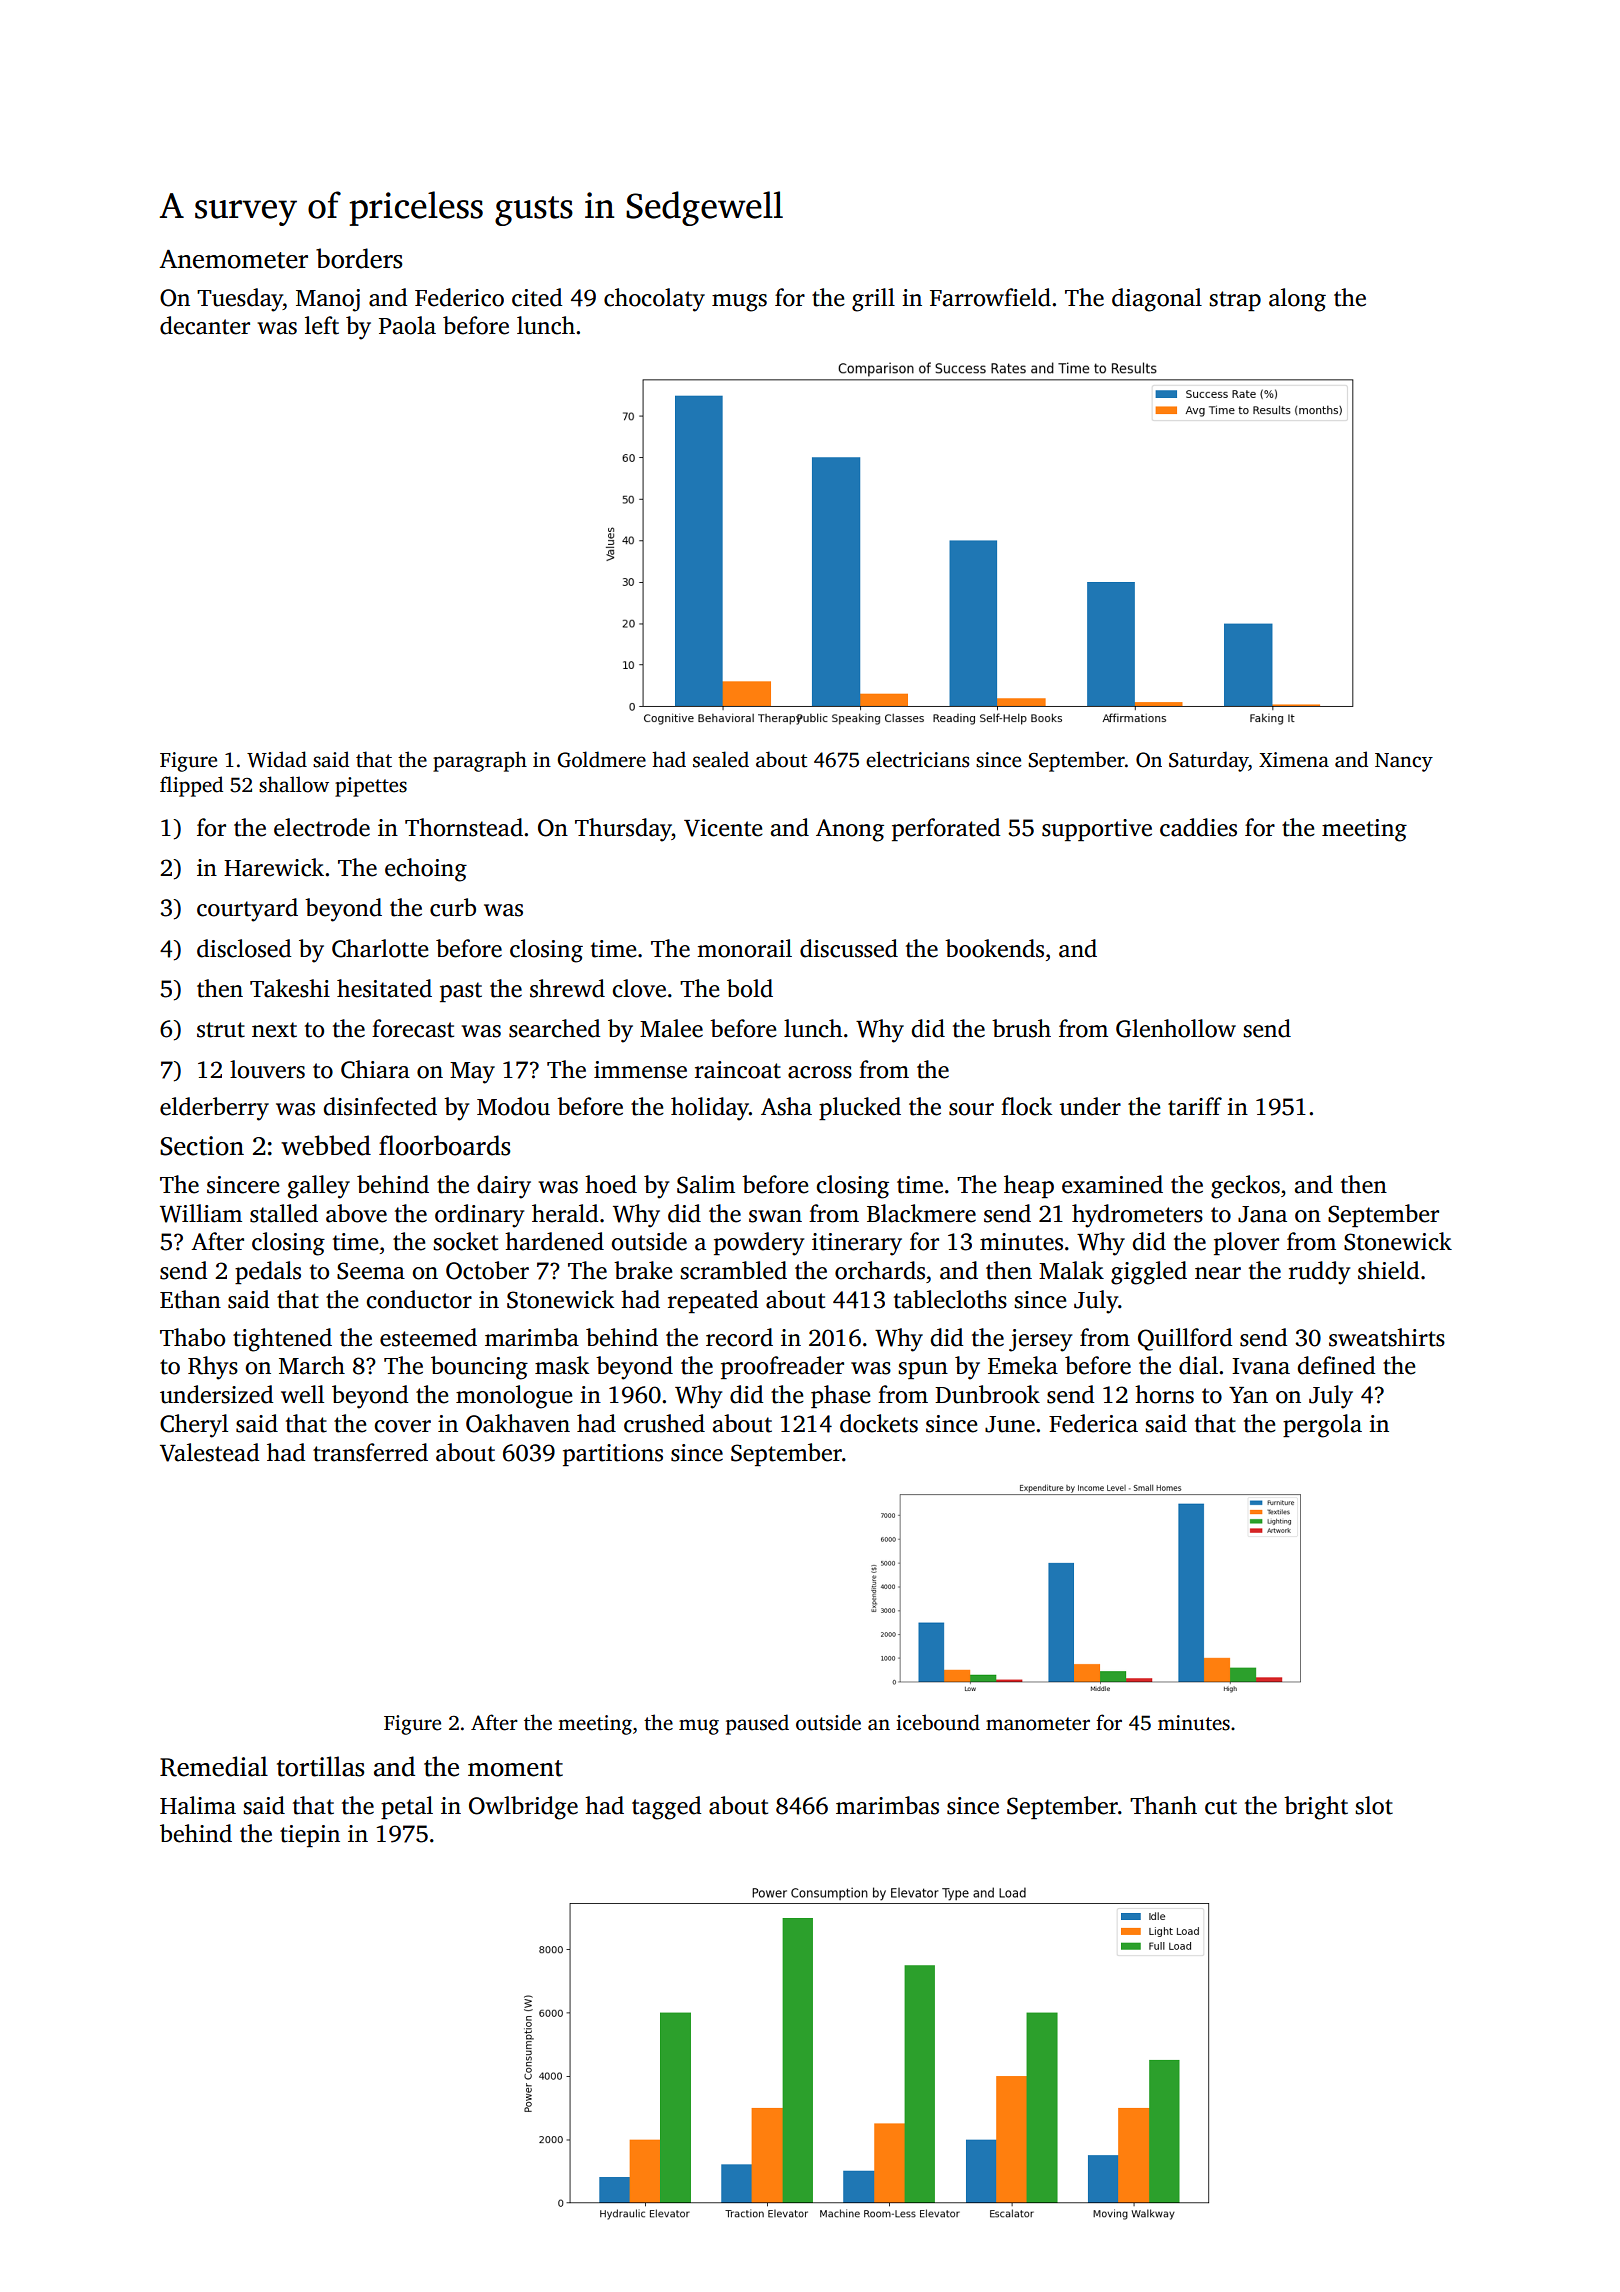 The height and width of the page is (2292, 1620). Describe the element at coordinates (1245, 1187) in the page. I see `geckos` at that location.
